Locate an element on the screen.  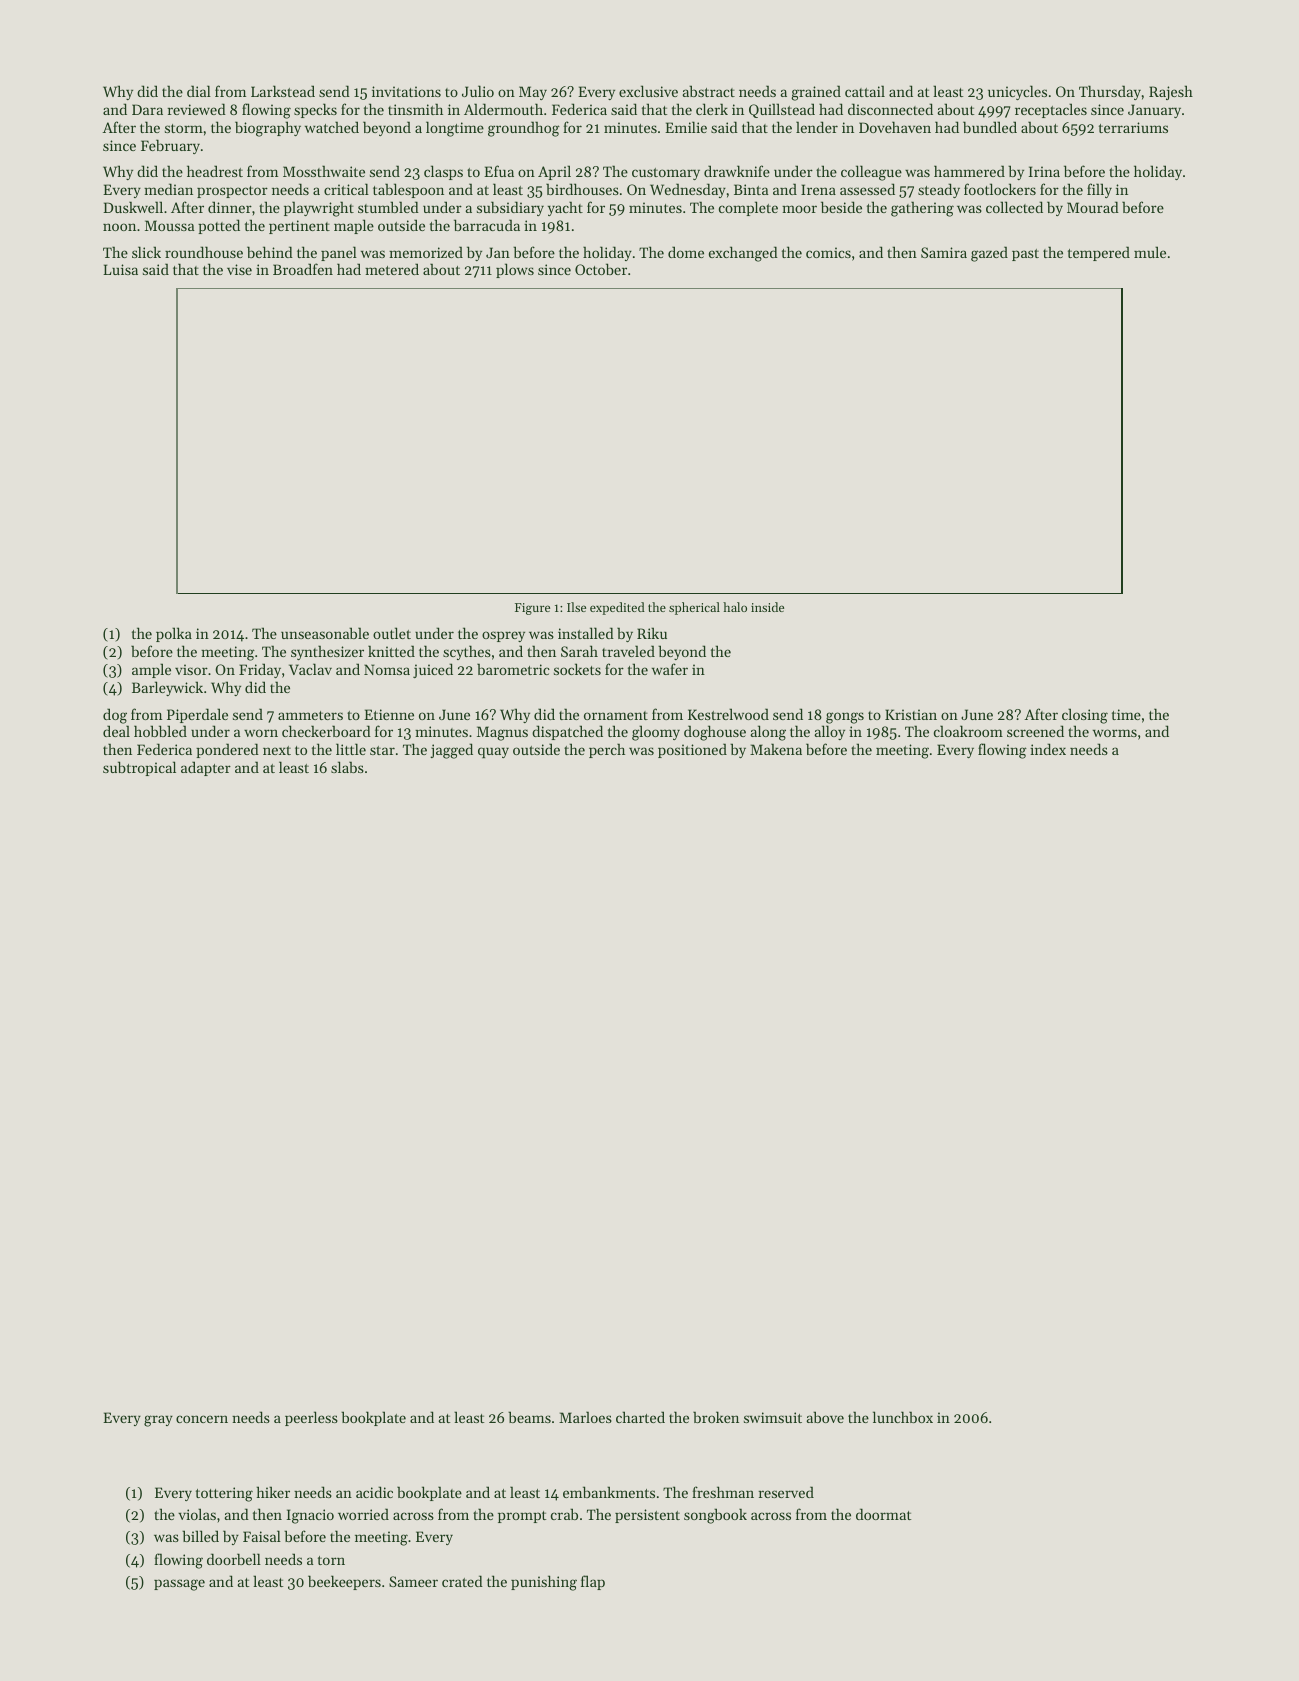
peerless is located at coordinates (311, 1418).
